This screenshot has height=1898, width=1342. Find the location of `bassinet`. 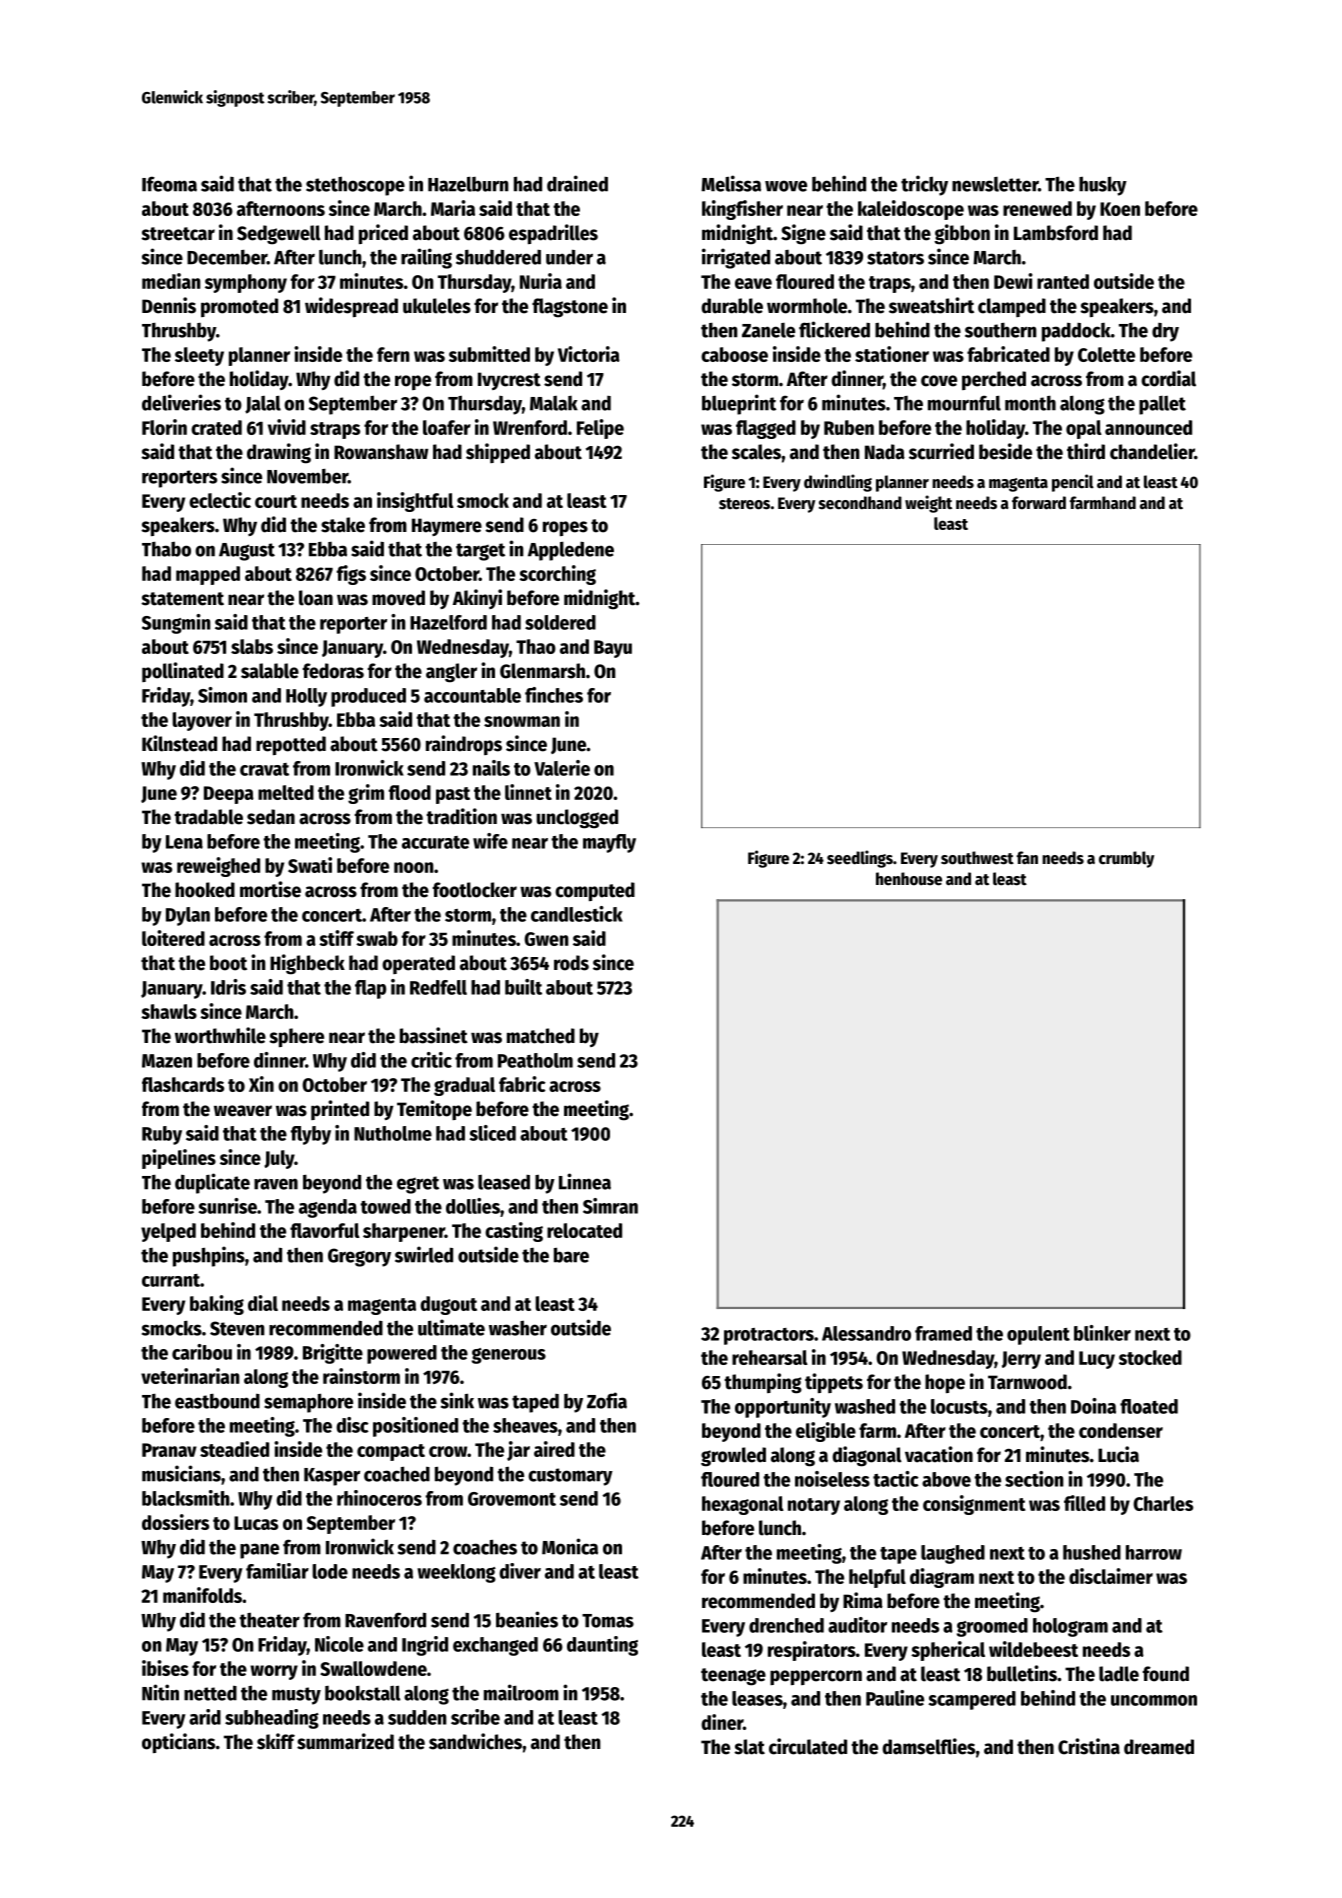

bassinet is located at coordinates (434, 1035).
